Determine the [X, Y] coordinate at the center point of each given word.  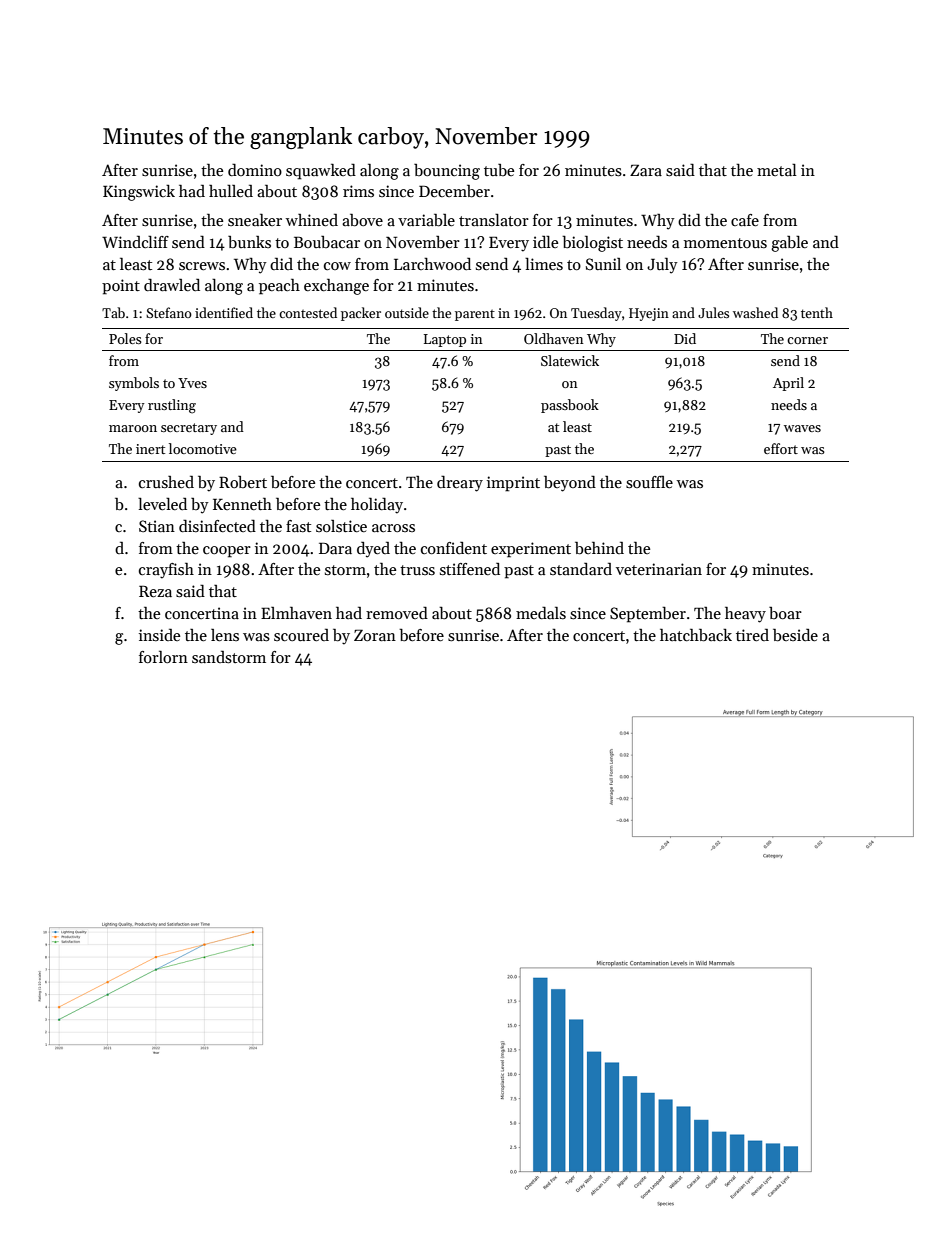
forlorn [163, 657]
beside [795, 635]
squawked [321, 172]
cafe [745, 220]
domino [255, 170]
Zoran [375, 635]
